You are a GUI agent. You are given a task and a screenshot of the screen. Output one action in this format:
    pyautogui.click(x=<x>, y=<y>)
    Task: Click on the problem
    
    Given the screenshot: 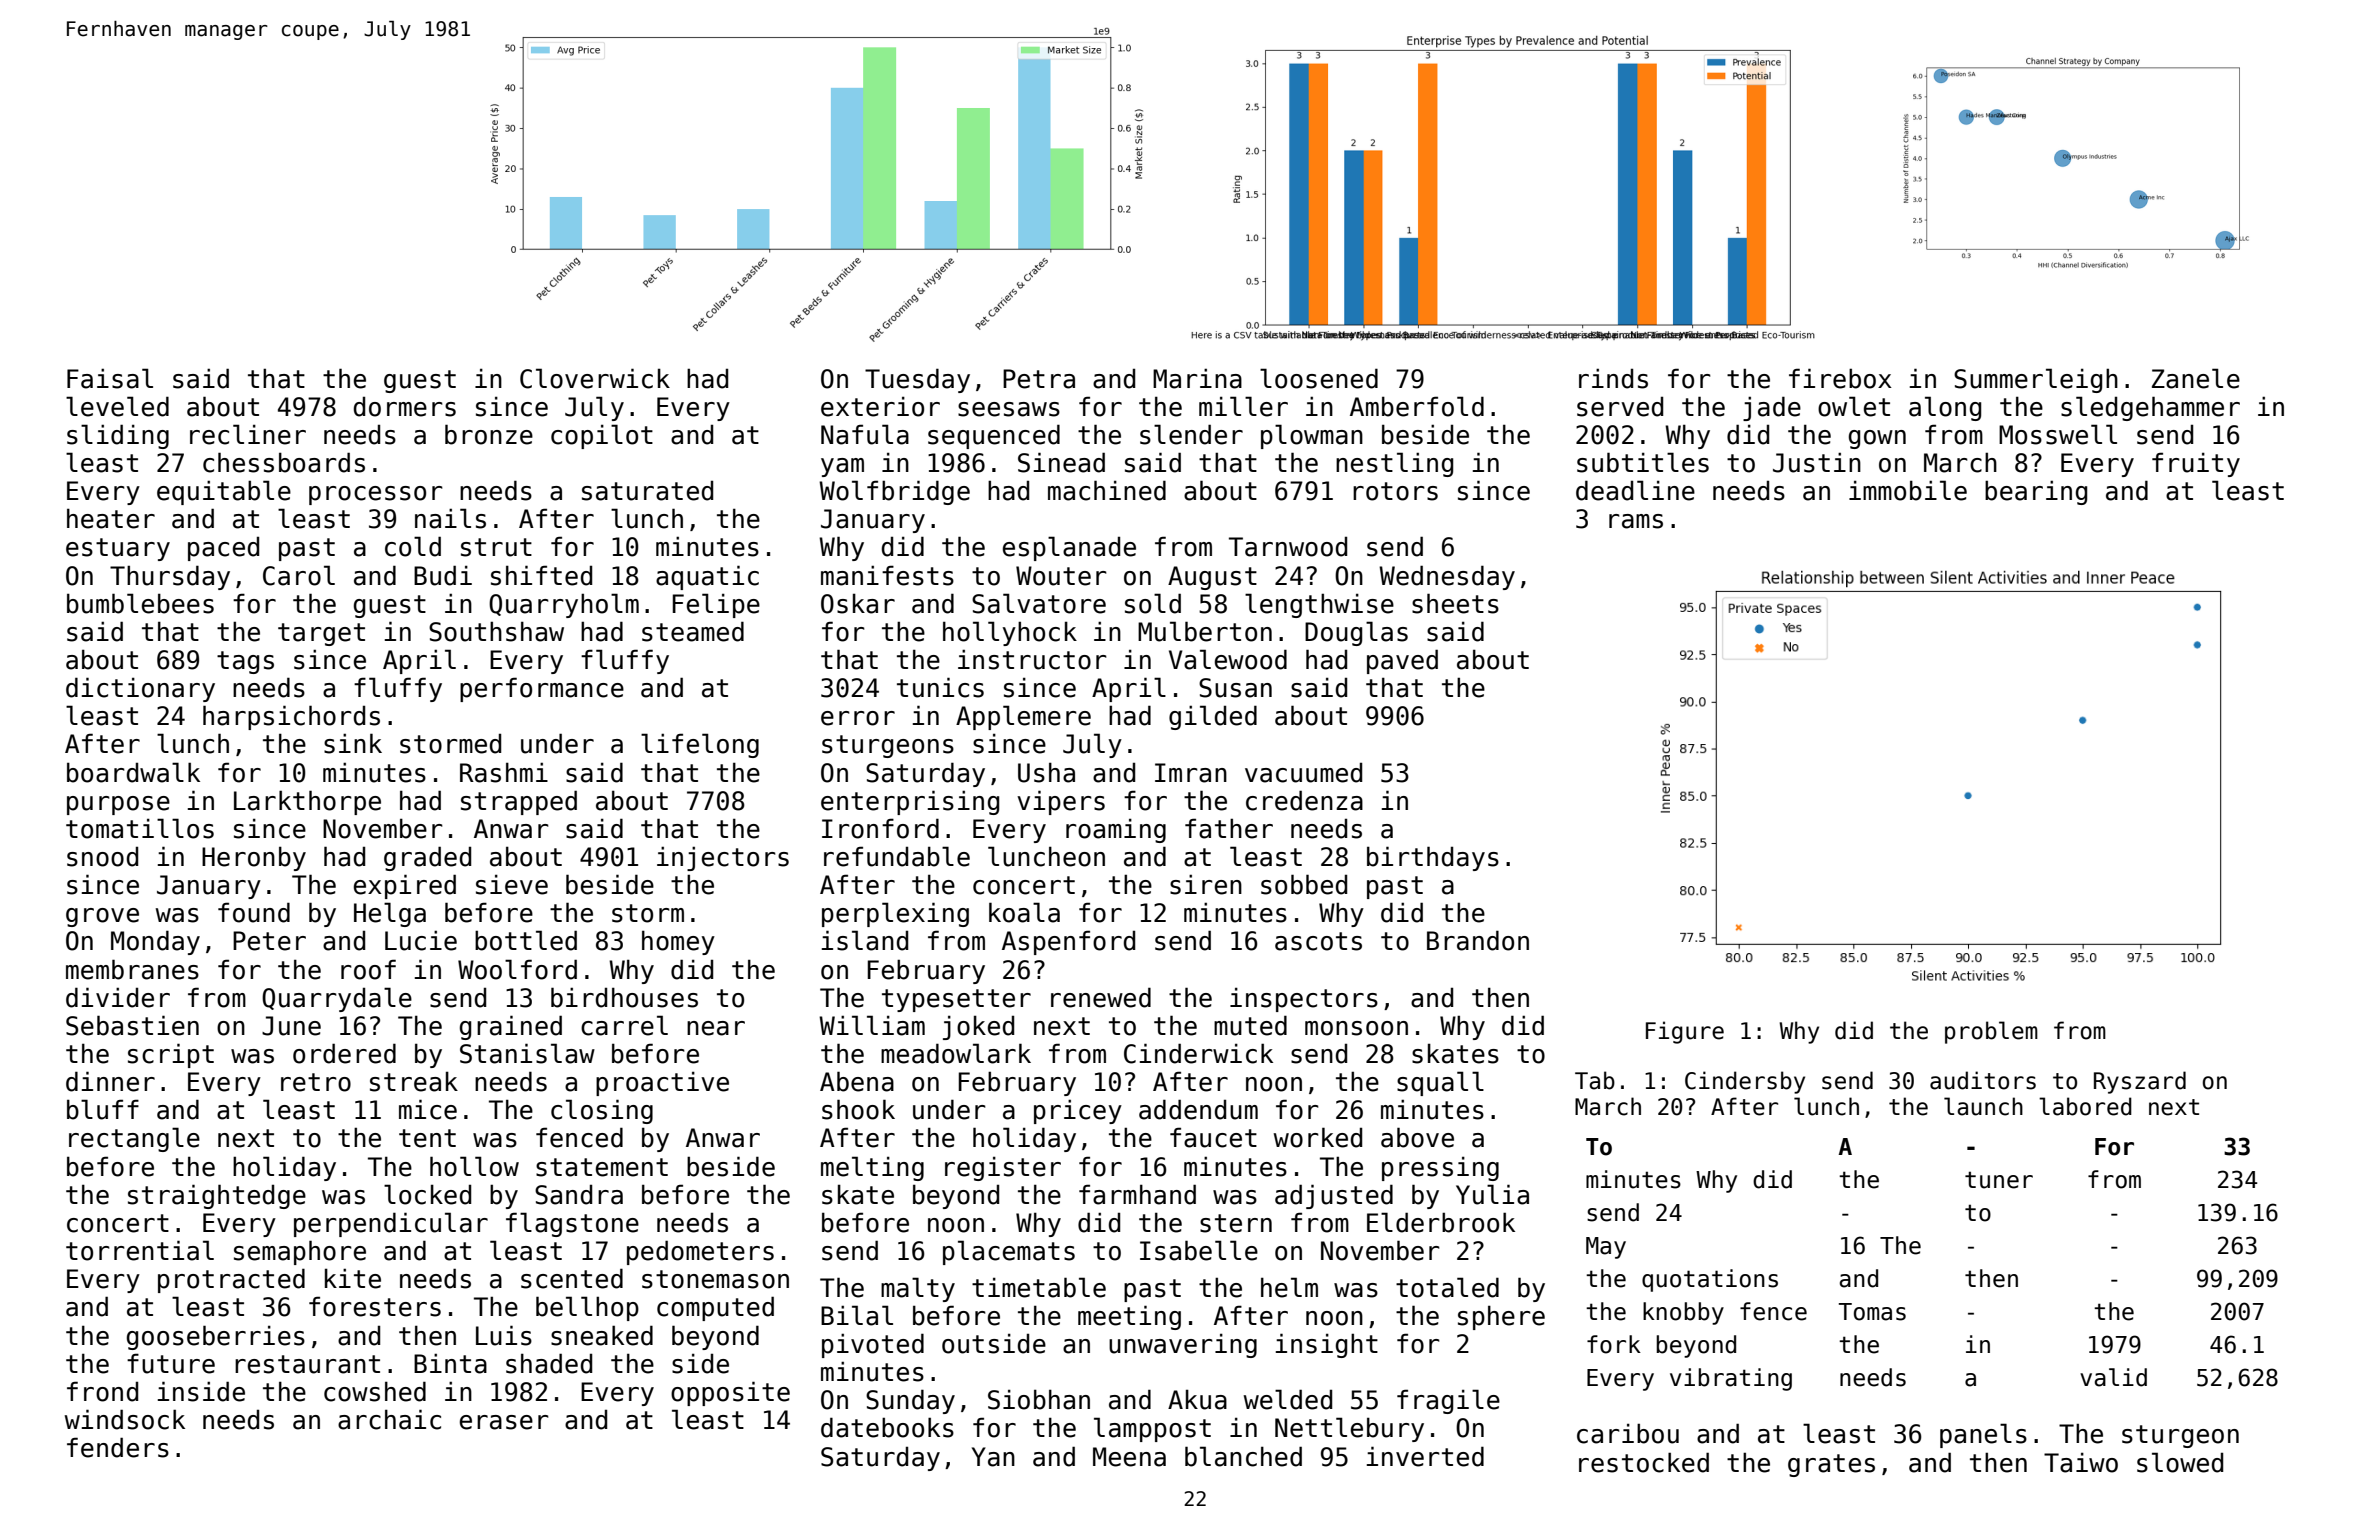 What is the action you would take?
    pyautogui.click(x=1991, y=1032)
